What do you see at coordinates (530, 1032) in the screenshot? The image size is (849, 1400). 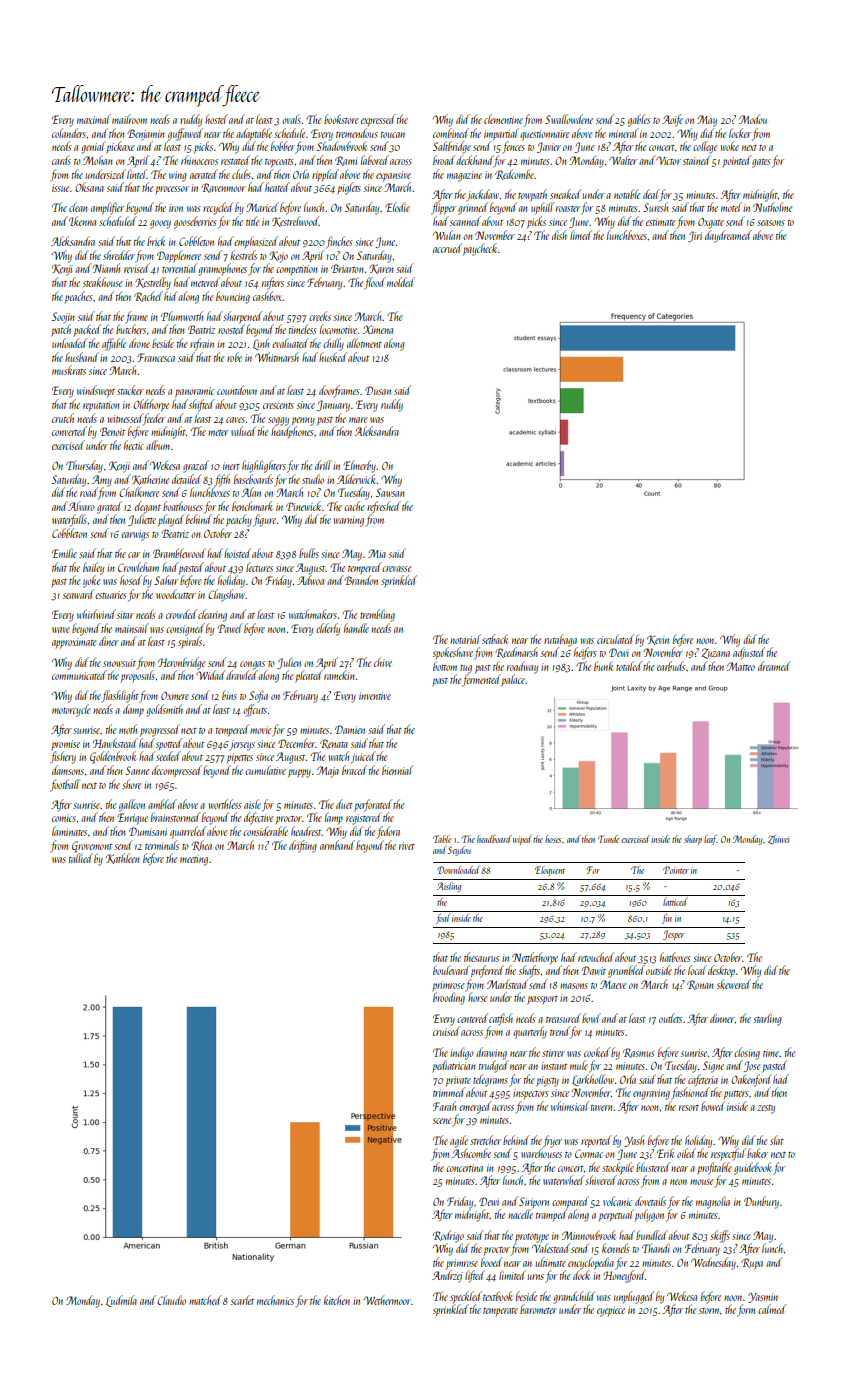 I see `quarterly` at bounding box center [530, 1032].
